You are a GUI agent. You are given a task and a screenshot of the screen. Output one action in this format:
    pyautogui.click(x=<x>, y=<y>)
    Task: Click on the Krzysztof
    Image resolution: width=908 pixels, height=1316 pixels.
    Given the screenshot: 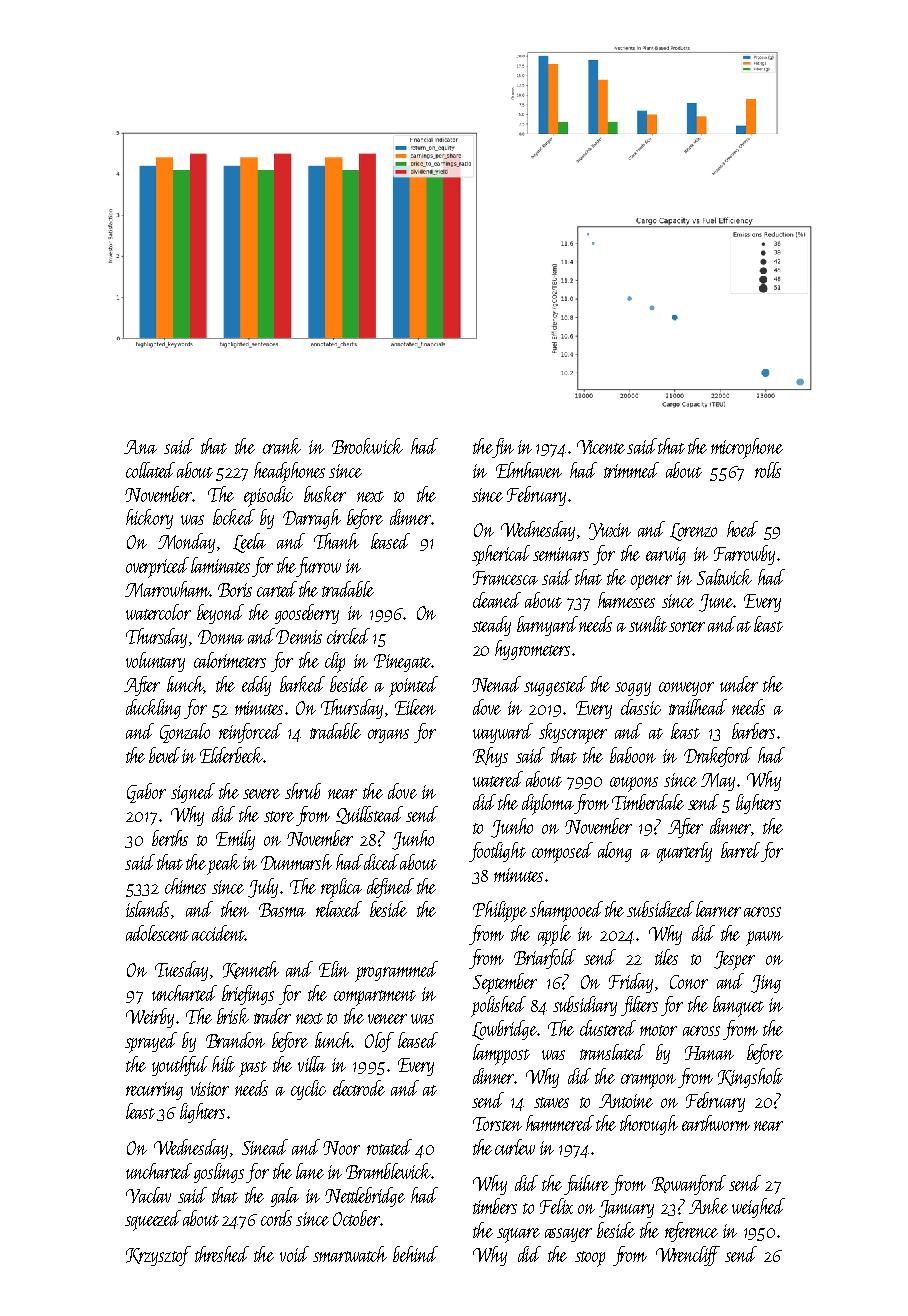 What is the action you would take?
    pyautogui.click(x=158, y=1256)
